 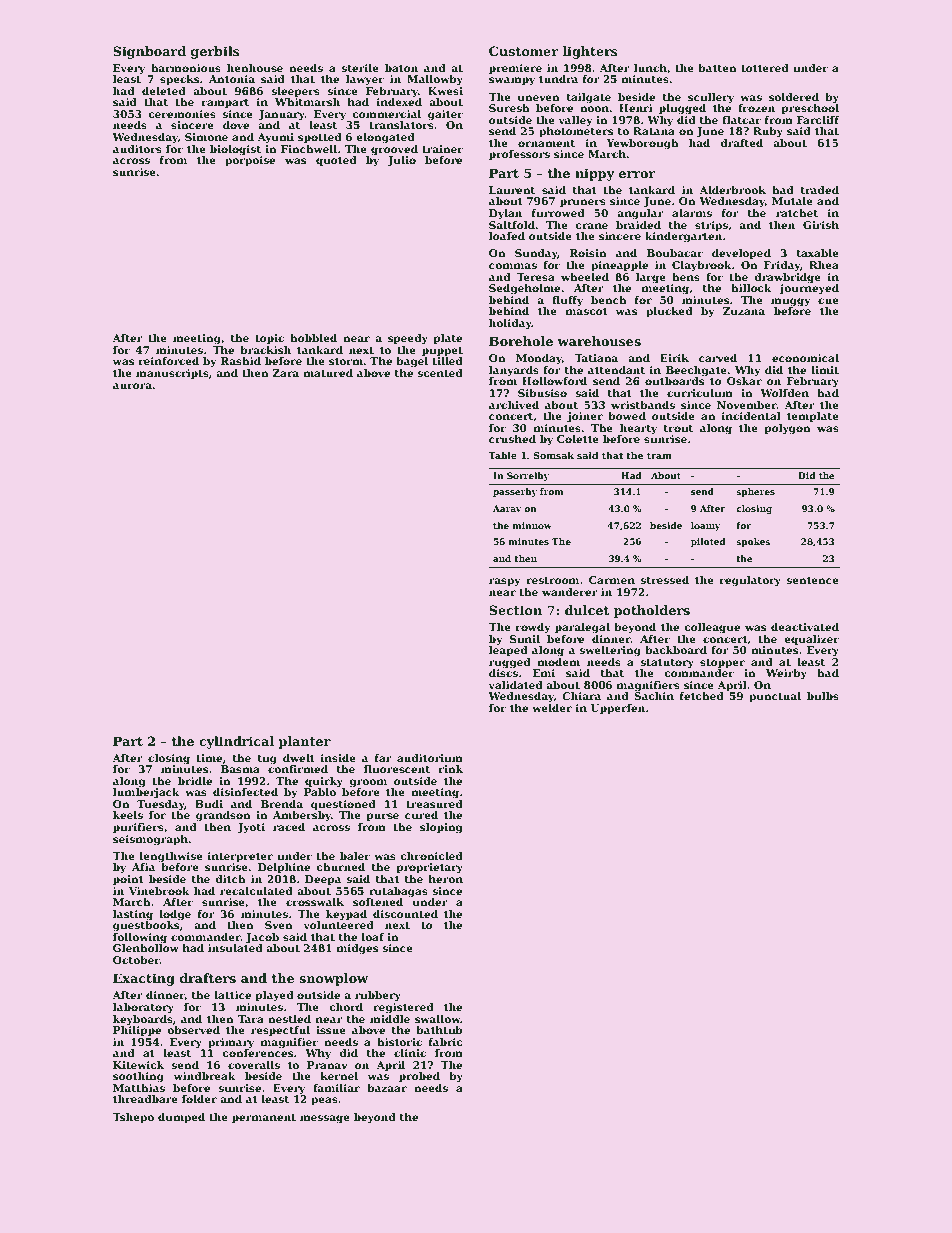 I want to click on limit, so click(x=825, y=370).
